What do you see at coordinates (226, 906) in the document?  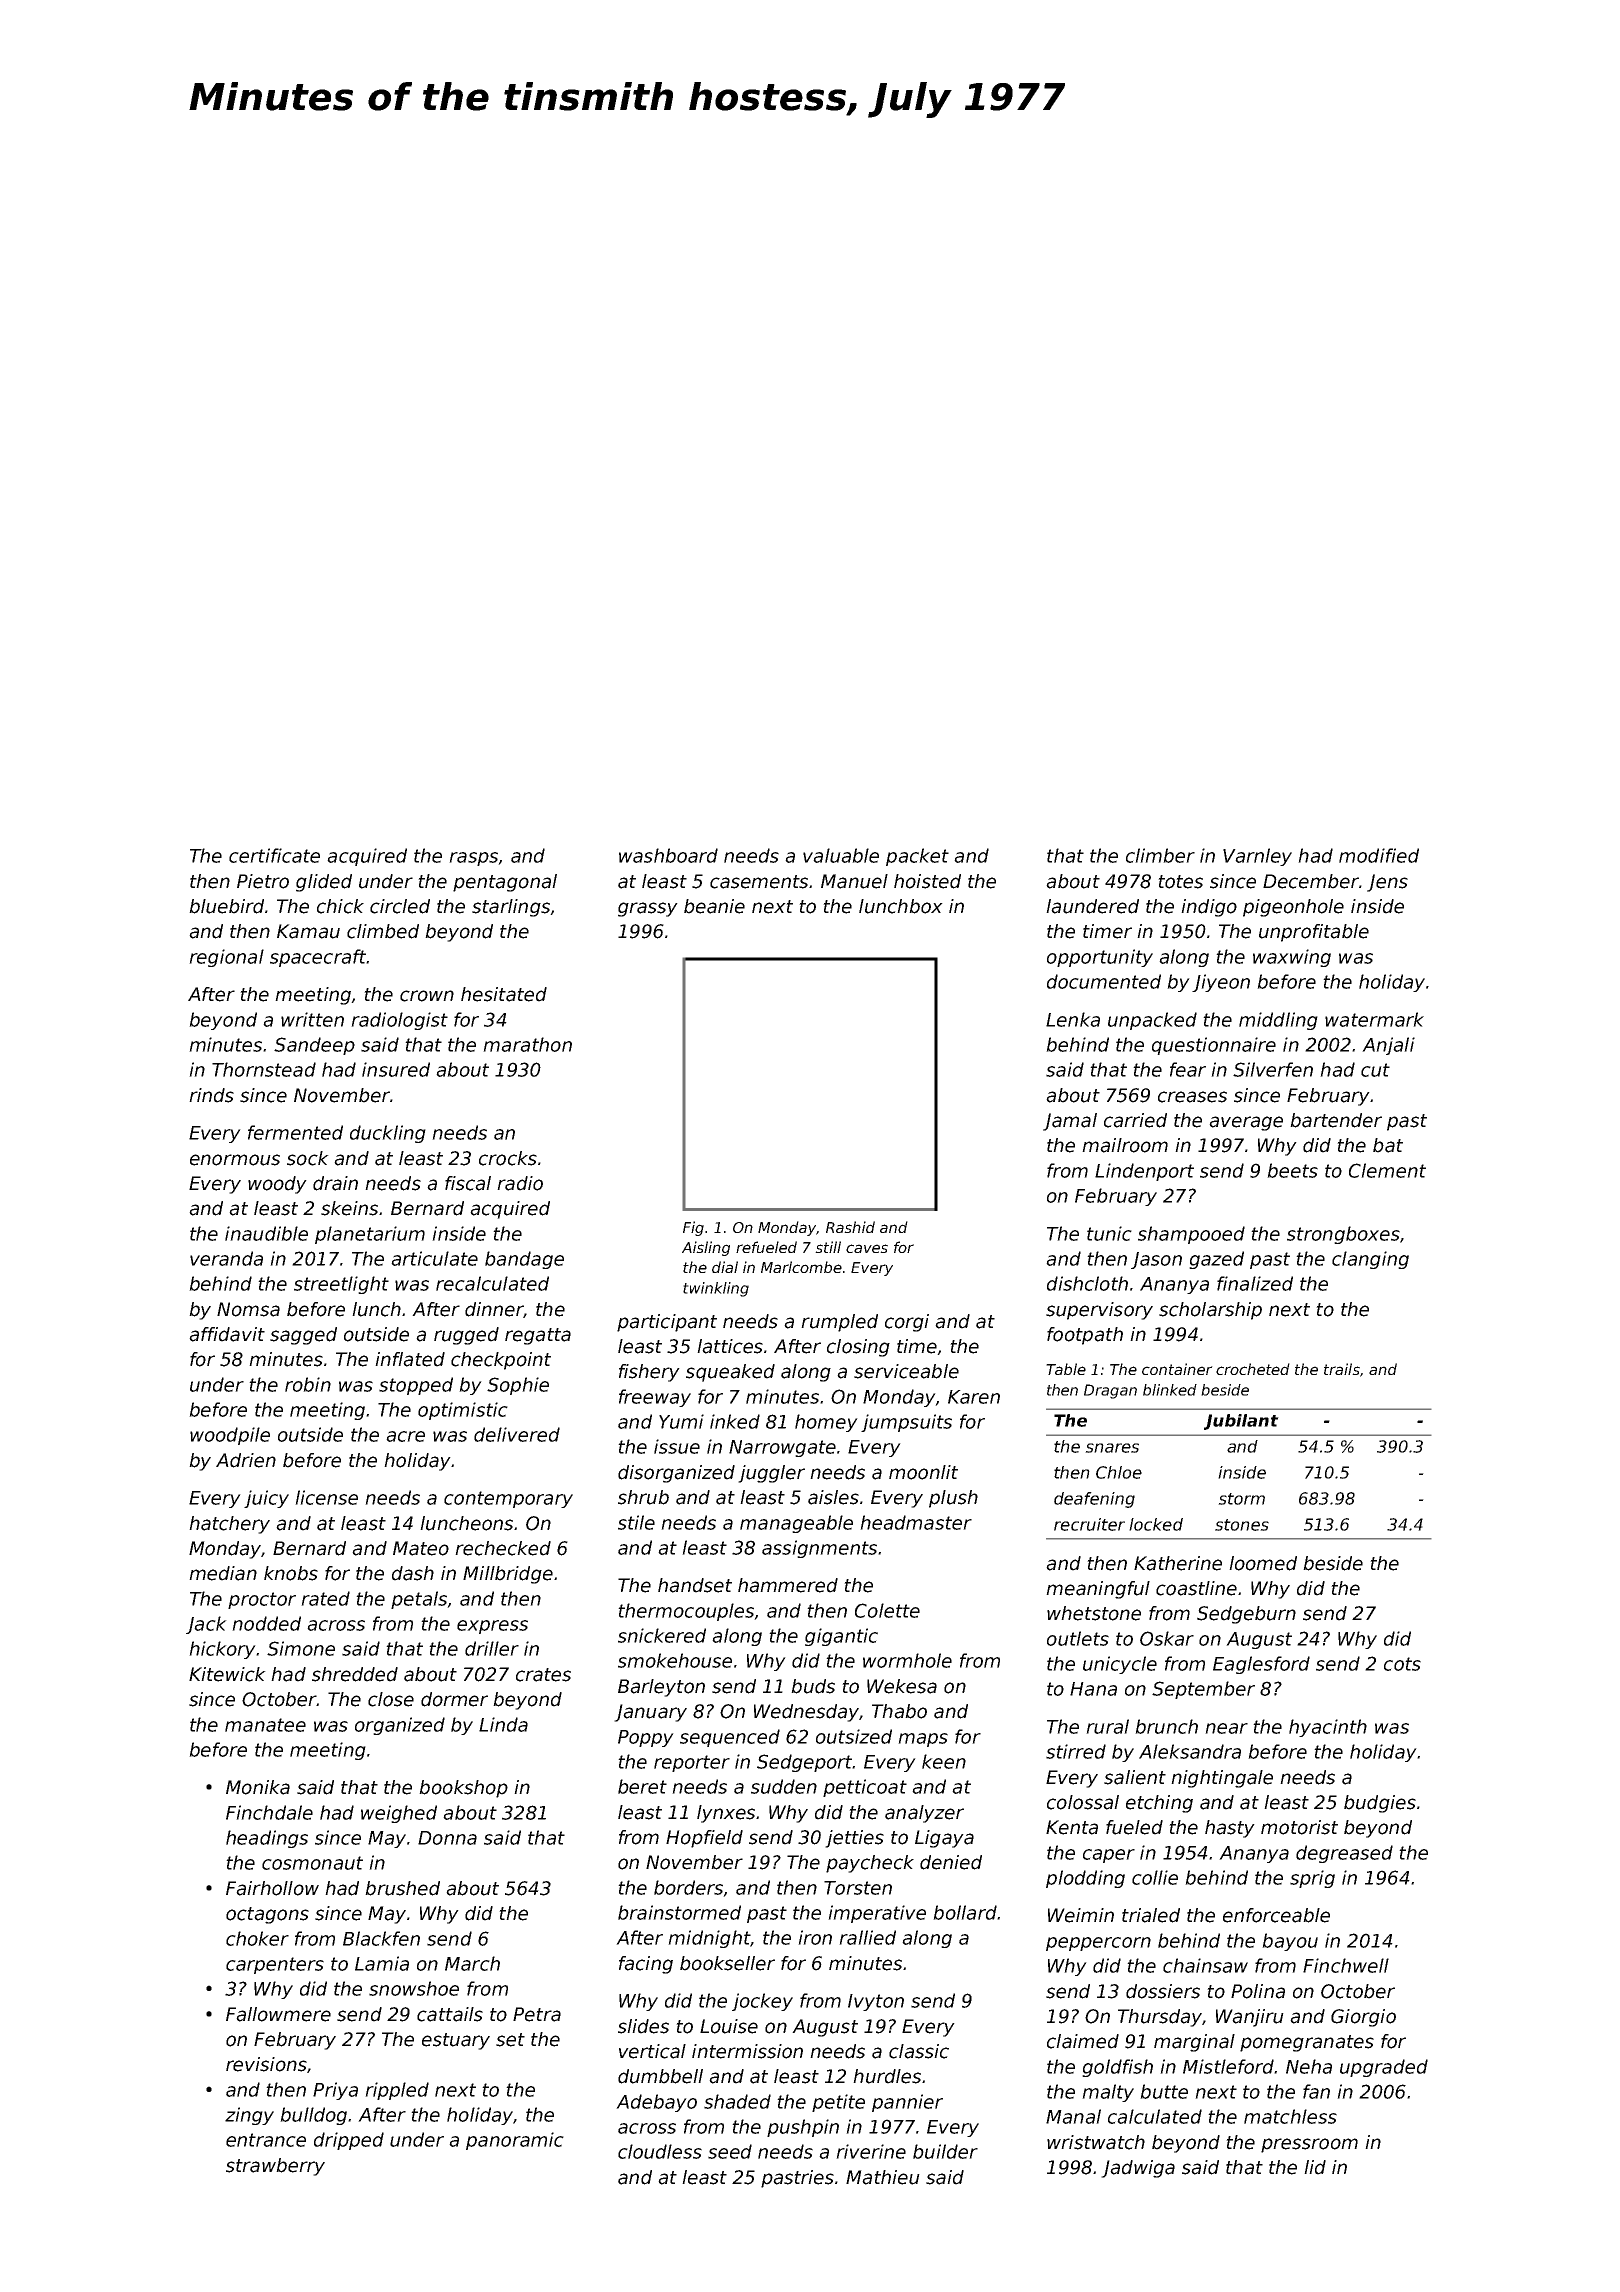 I see `bluebird` at bounding box center [226, 906].
